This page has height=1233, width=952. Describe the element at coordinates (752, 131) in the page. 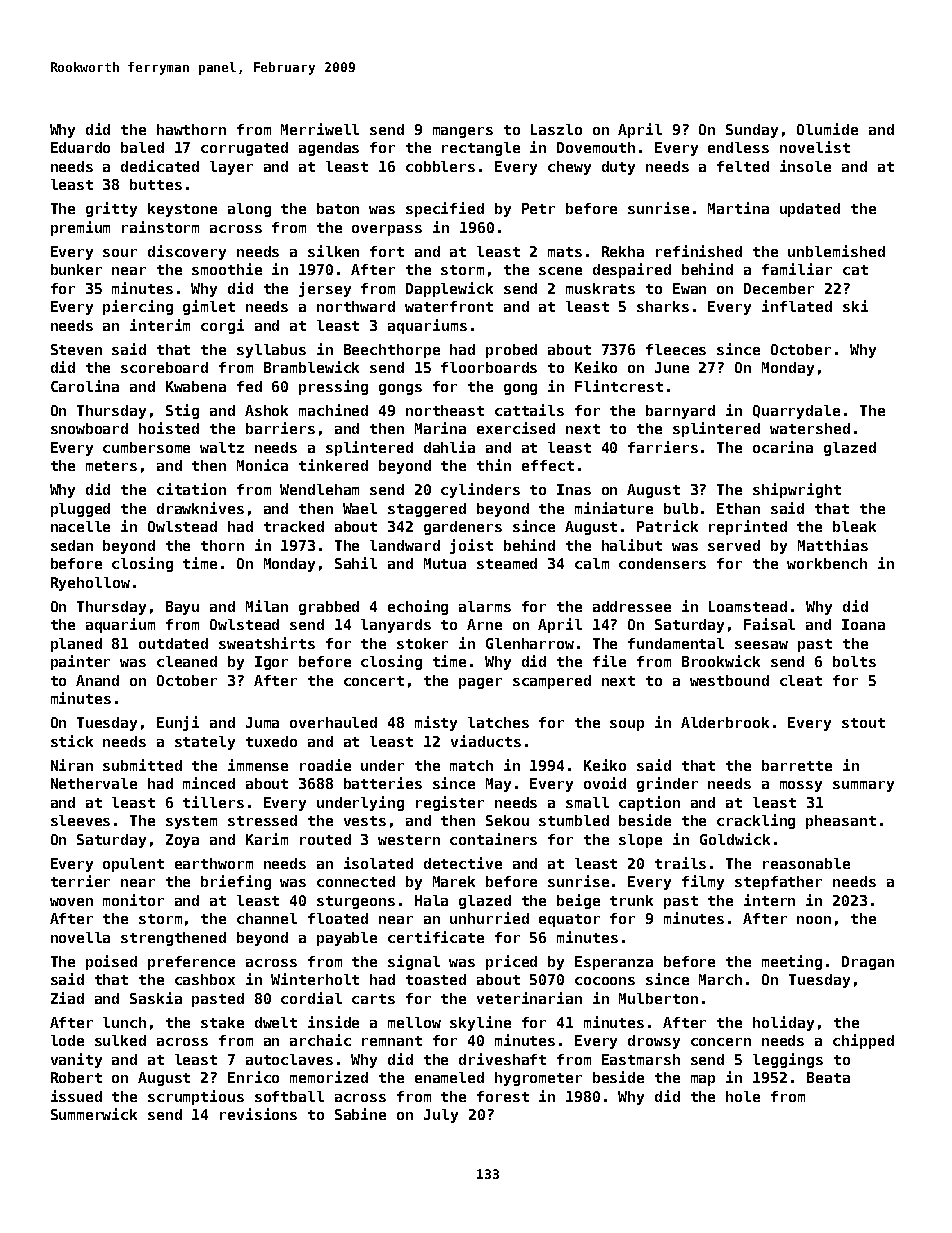

I see `Sunday` at that location.
